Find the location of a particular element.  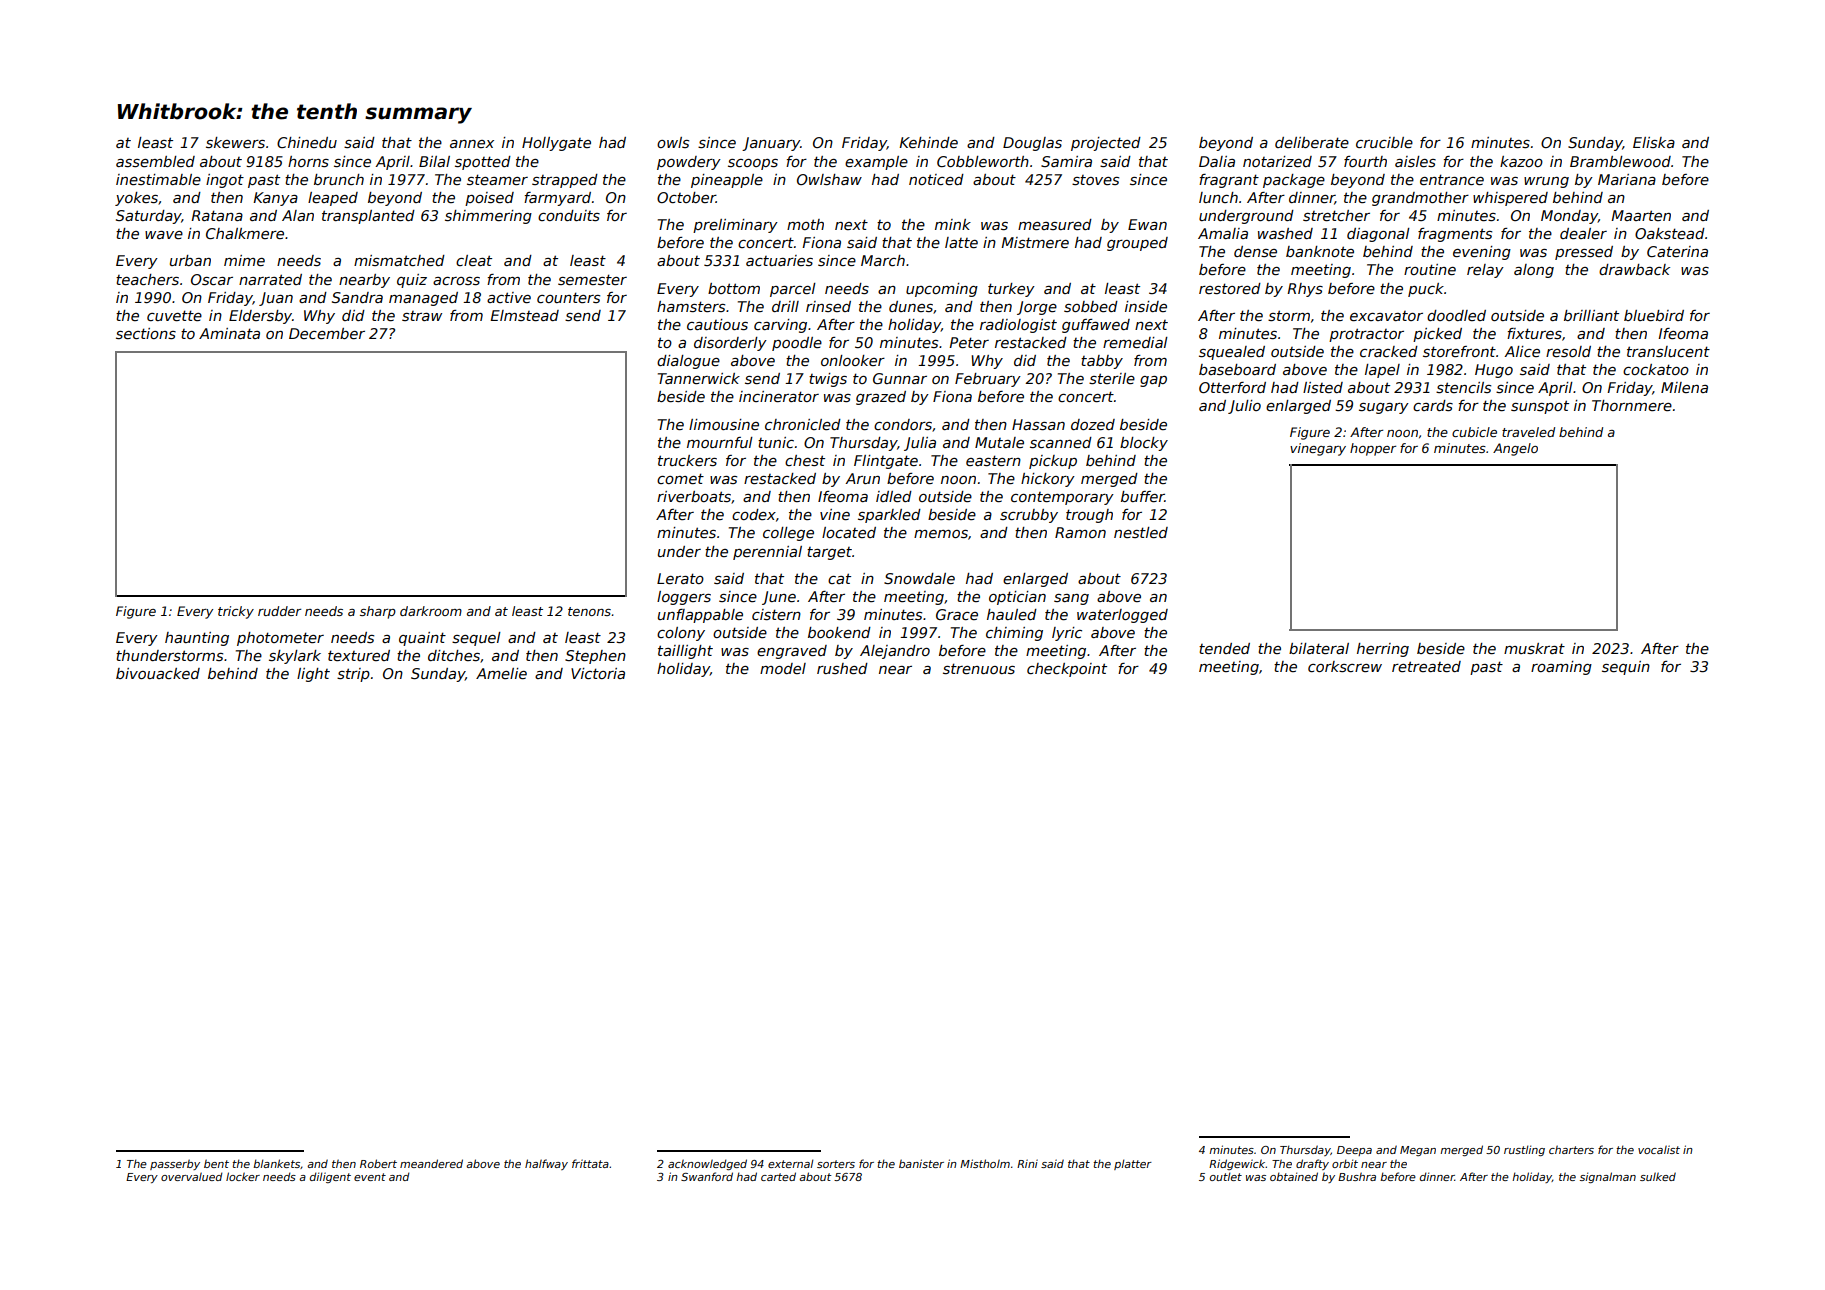

locker is located at coordinates (243, 1176).
